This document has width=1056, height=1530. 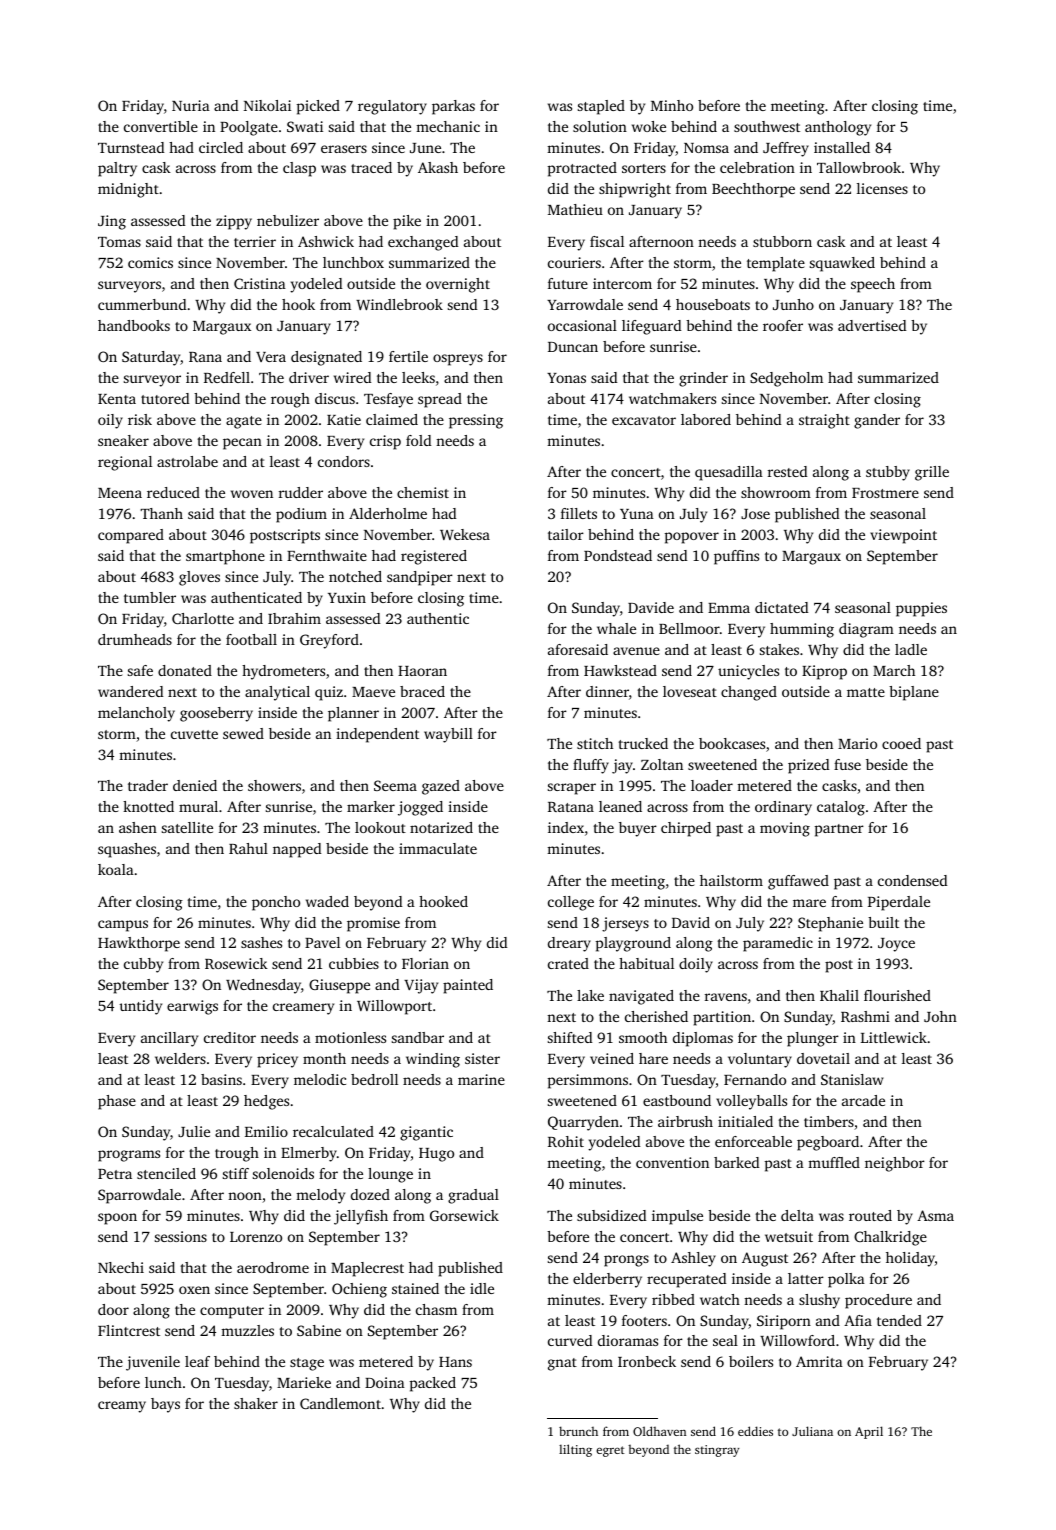 What do you see at coordinates (194, 1131) in the document?
I see `Julie` at bounding box center [194, 1131].
